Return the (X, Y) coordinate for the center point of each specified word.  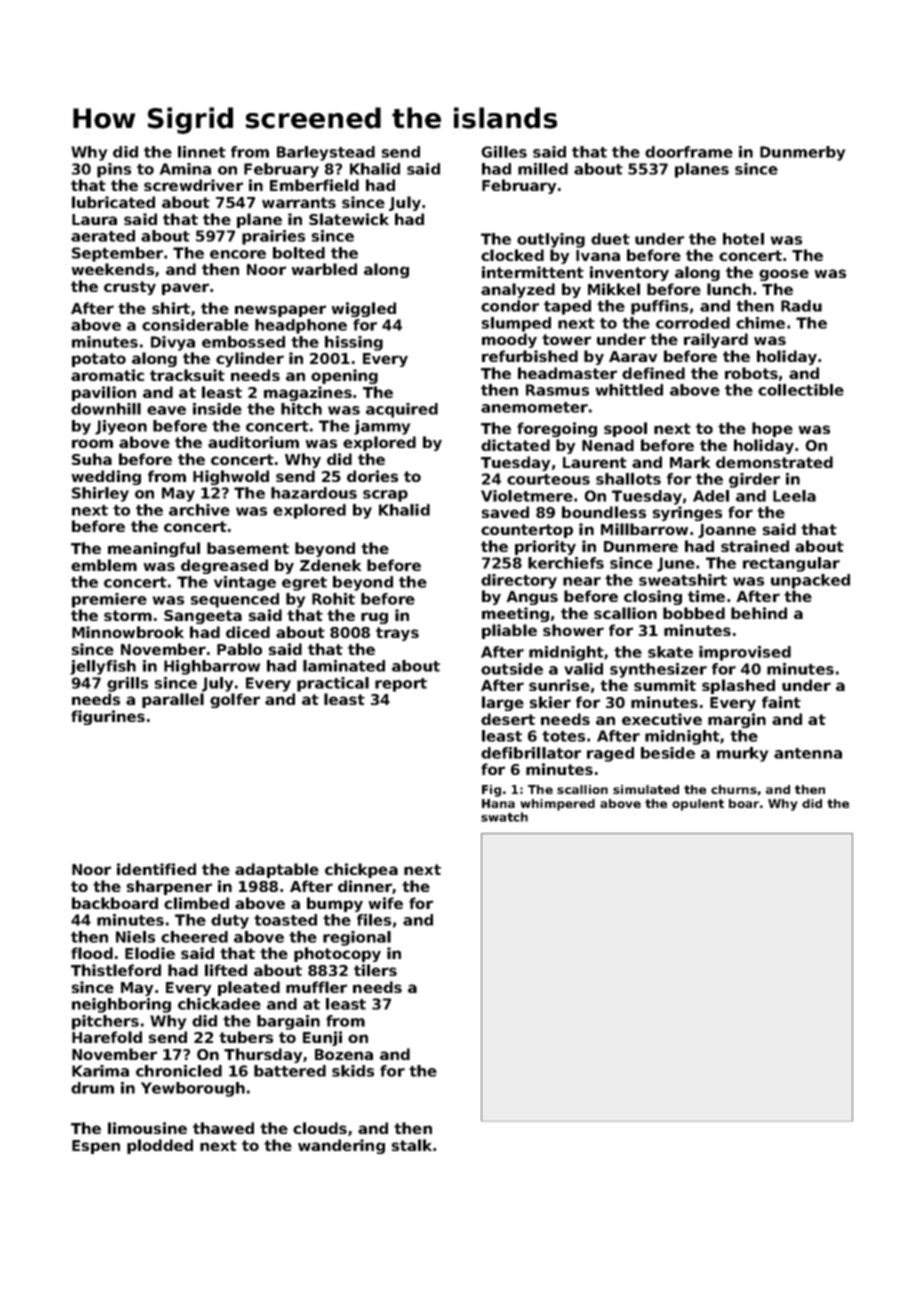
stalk (412, 1145)
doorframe (689, 152)
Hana (498, 803)
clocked (512, 255)
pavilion (104, 393)
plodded (160, 1146)
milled (543, 169)
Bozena (344, 1054)
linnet (202, 152)
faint (781, 702)
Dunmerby (802, 153)
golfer (235, 700)
